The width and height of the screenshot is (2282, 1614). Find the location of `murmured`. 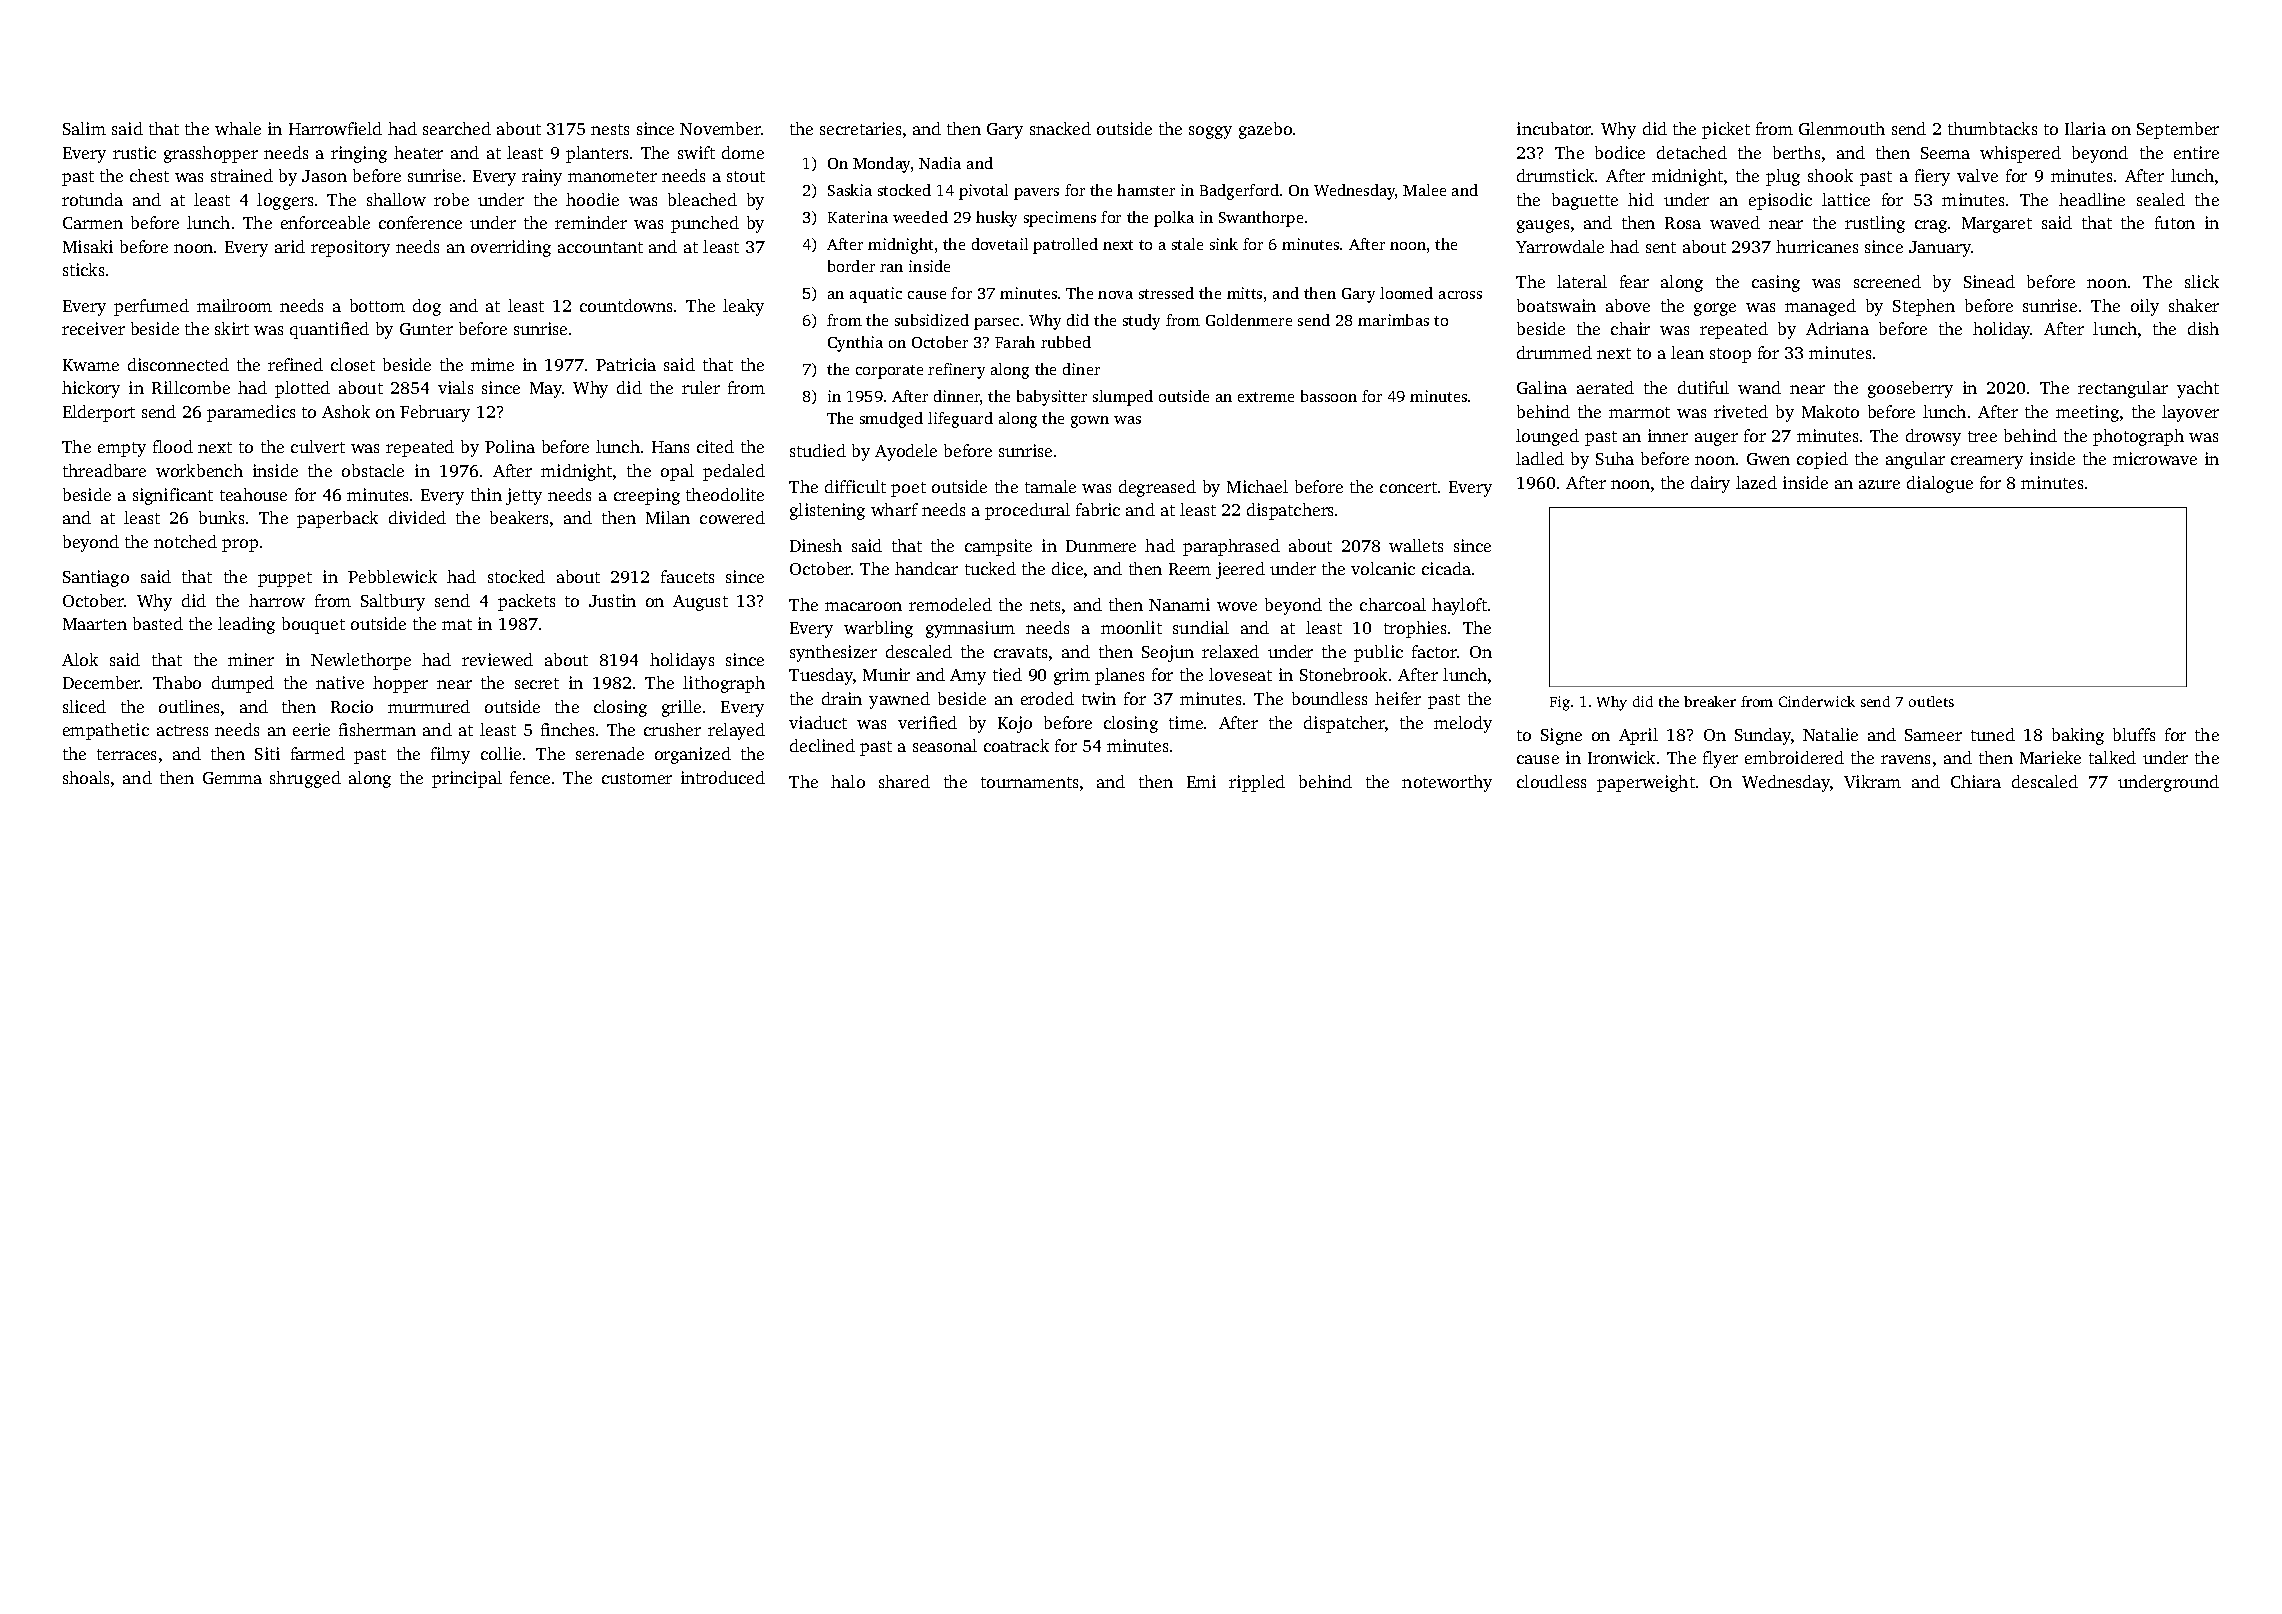

murmured is located at coordinates (429, 706).
